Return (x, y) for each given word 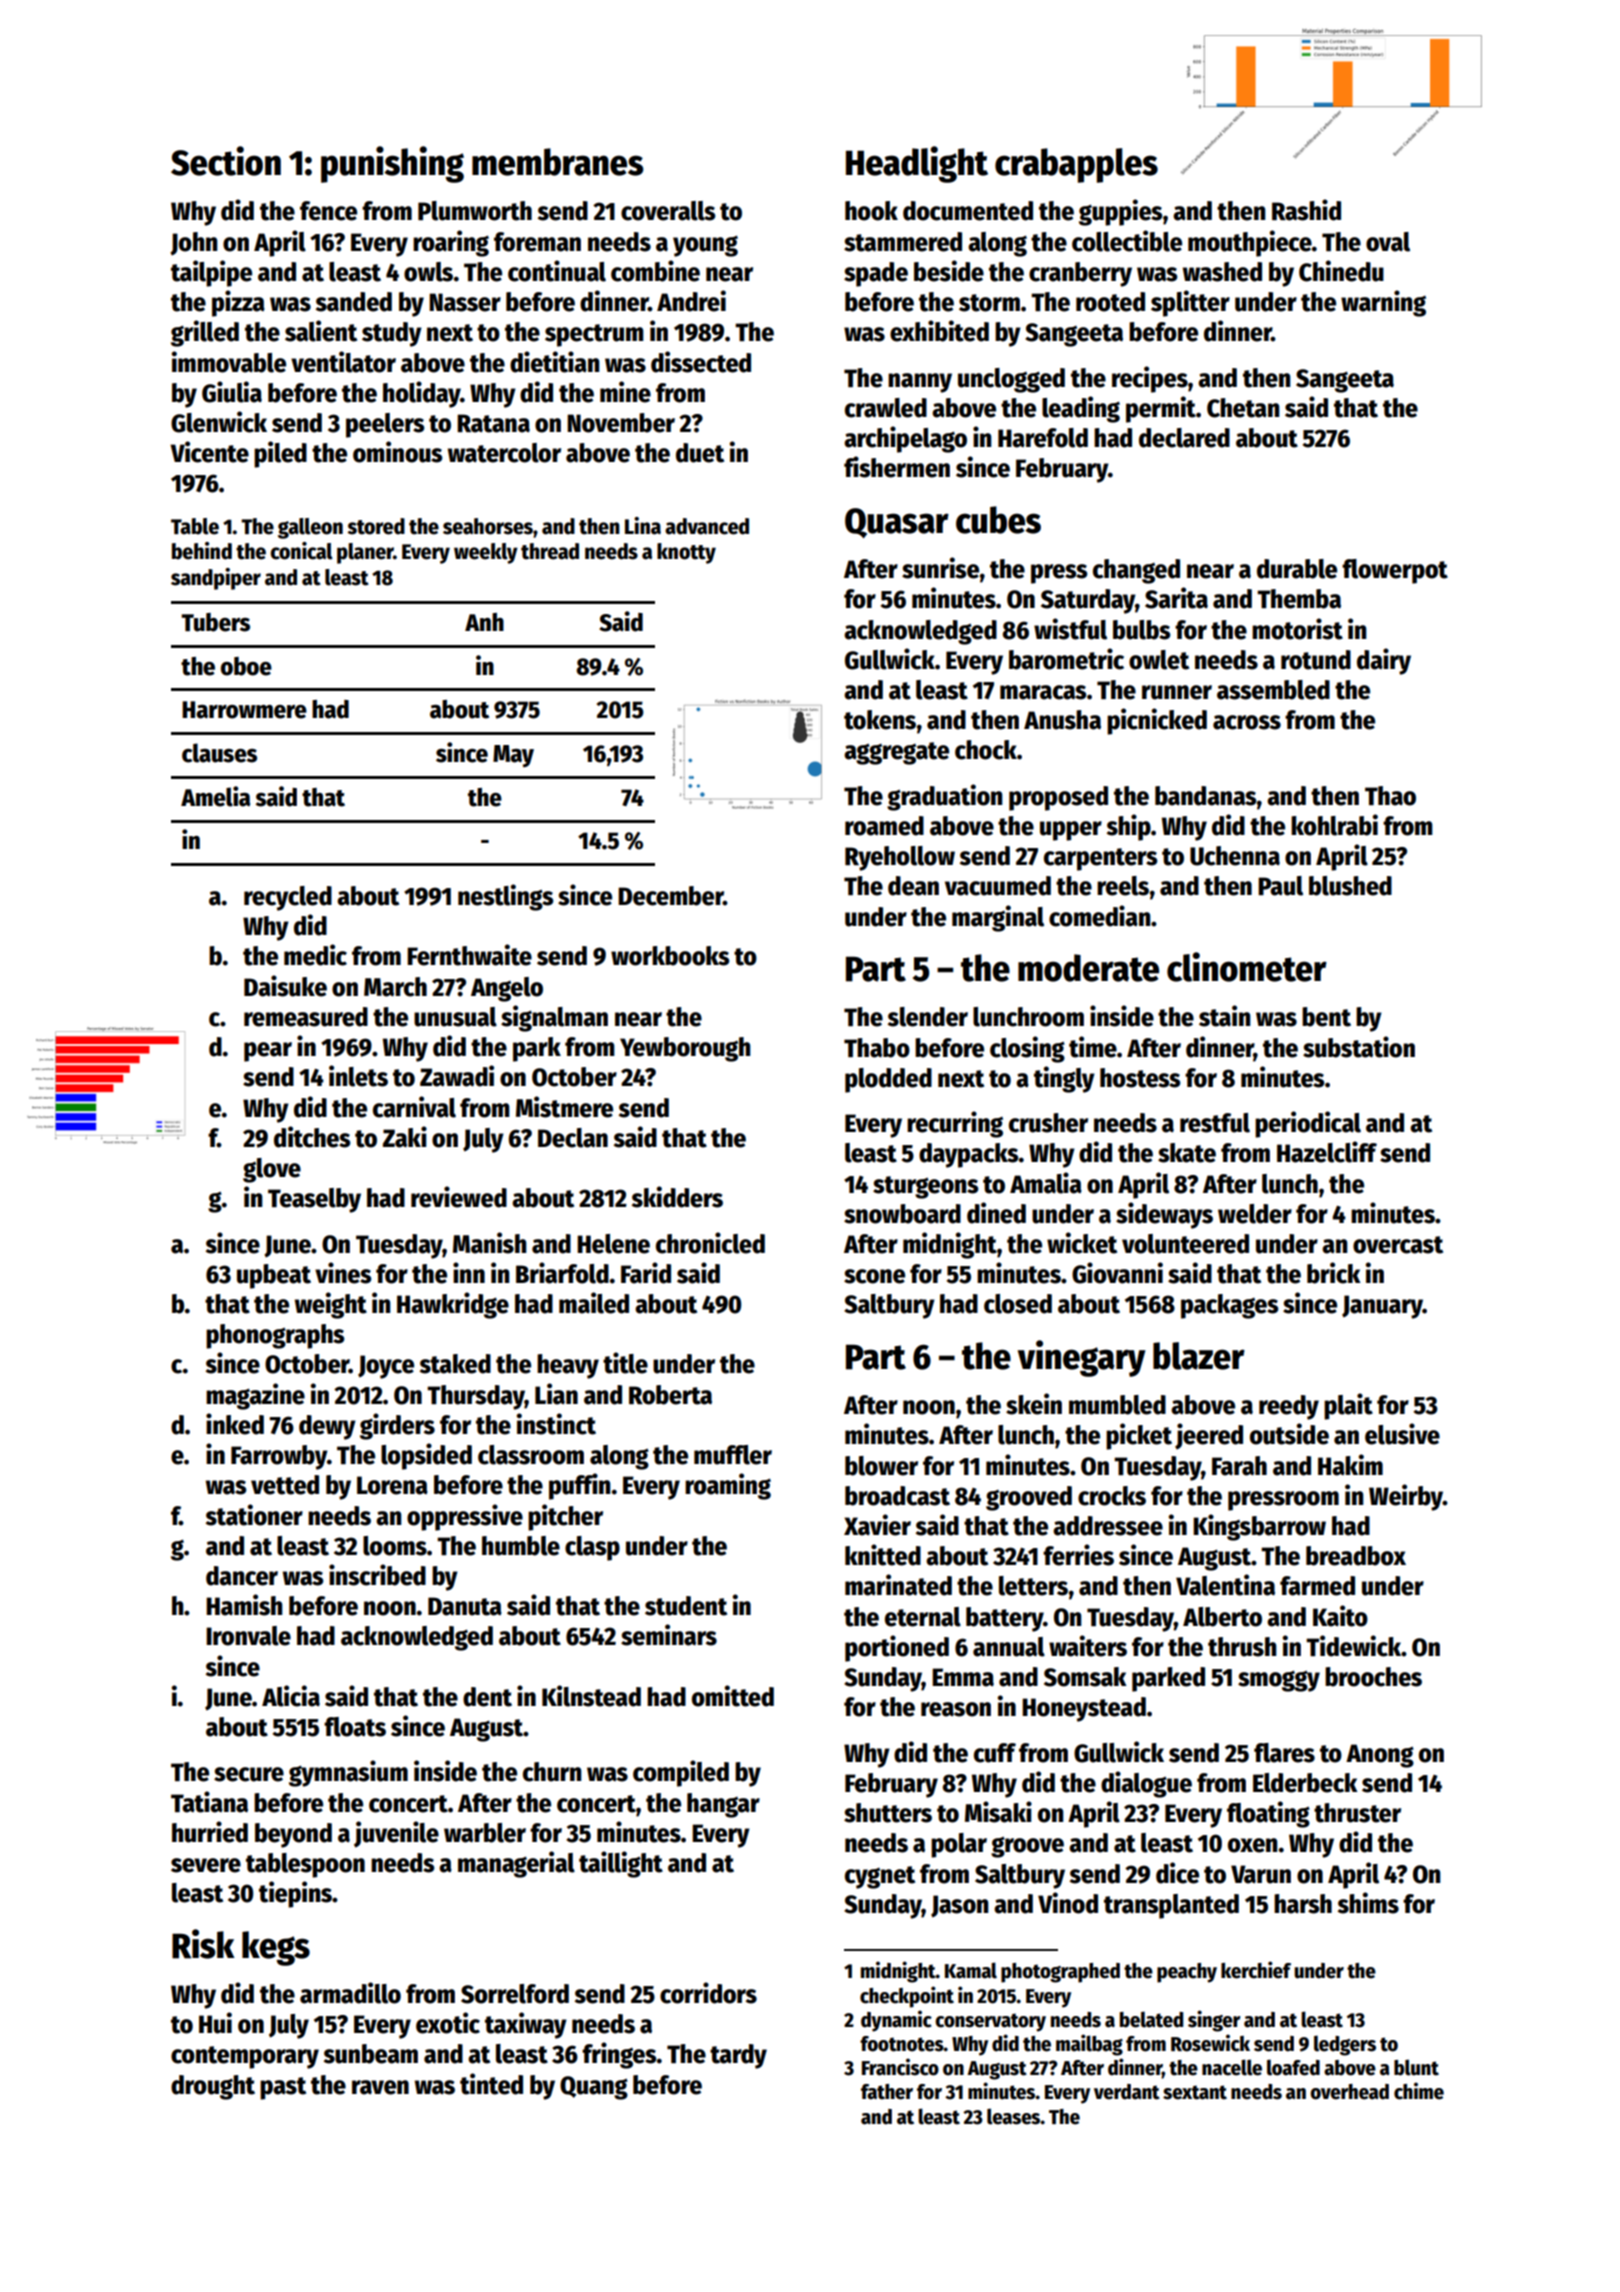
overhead (1349, 2092)
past (283, 2088)
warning (1383, 303)
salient (321, 331)
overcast (1398, 1245)
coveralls (668, 211)
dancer (242, 1576)
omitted (733, 1696)
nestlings (505, 897)
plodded (888, 1080)
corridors (708, 1993)
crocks (1112, 1496)
